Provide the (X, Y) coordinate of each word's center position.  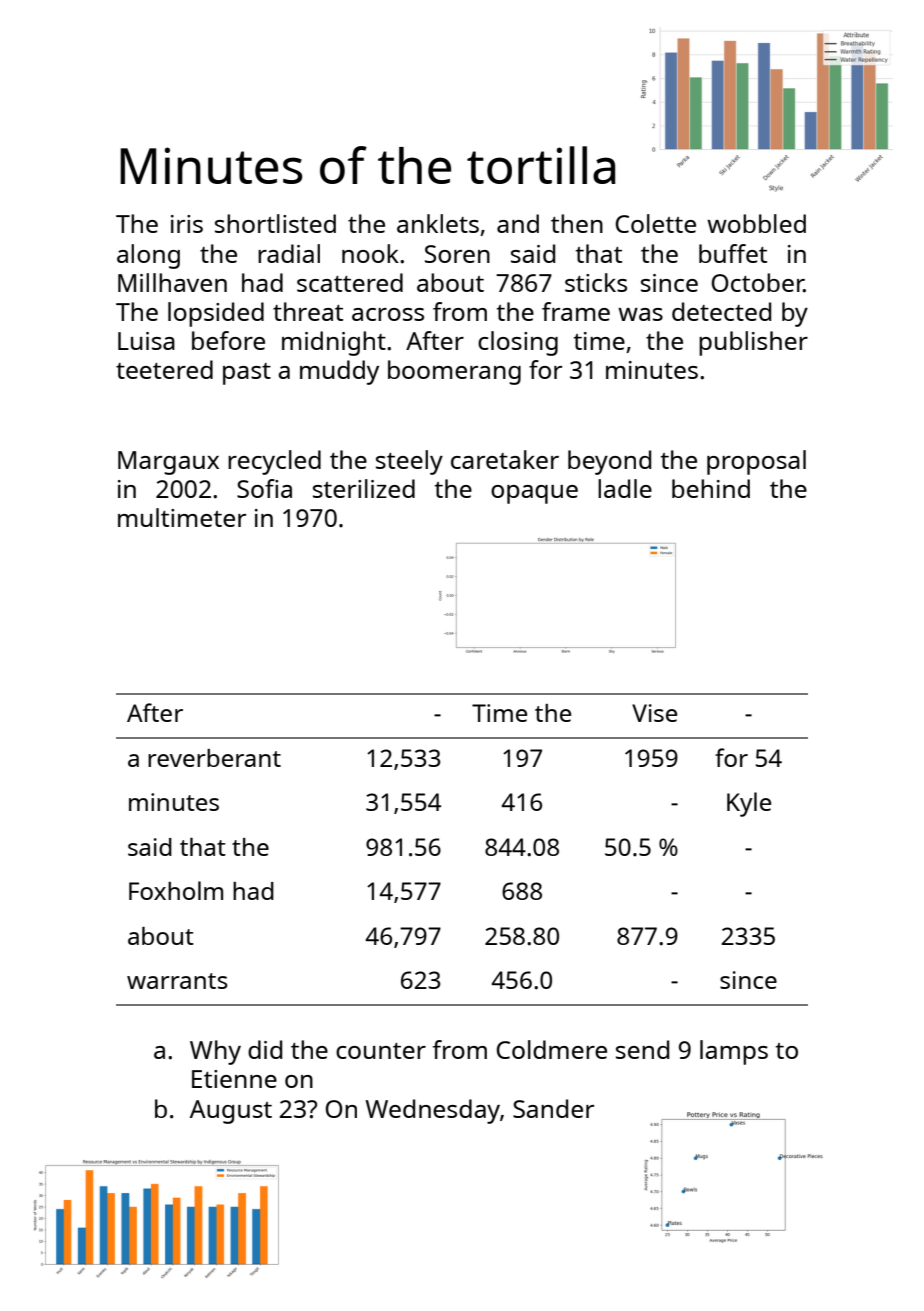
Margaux (168, 463)
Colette (656, 223)
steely (409, 462)
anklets (438, 223)
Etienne (234, 1079)
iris (187, 224)
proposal (756, 462)
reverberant (214, 758)
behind (711, 488)
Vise (654, 713)
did (265, 1049)
